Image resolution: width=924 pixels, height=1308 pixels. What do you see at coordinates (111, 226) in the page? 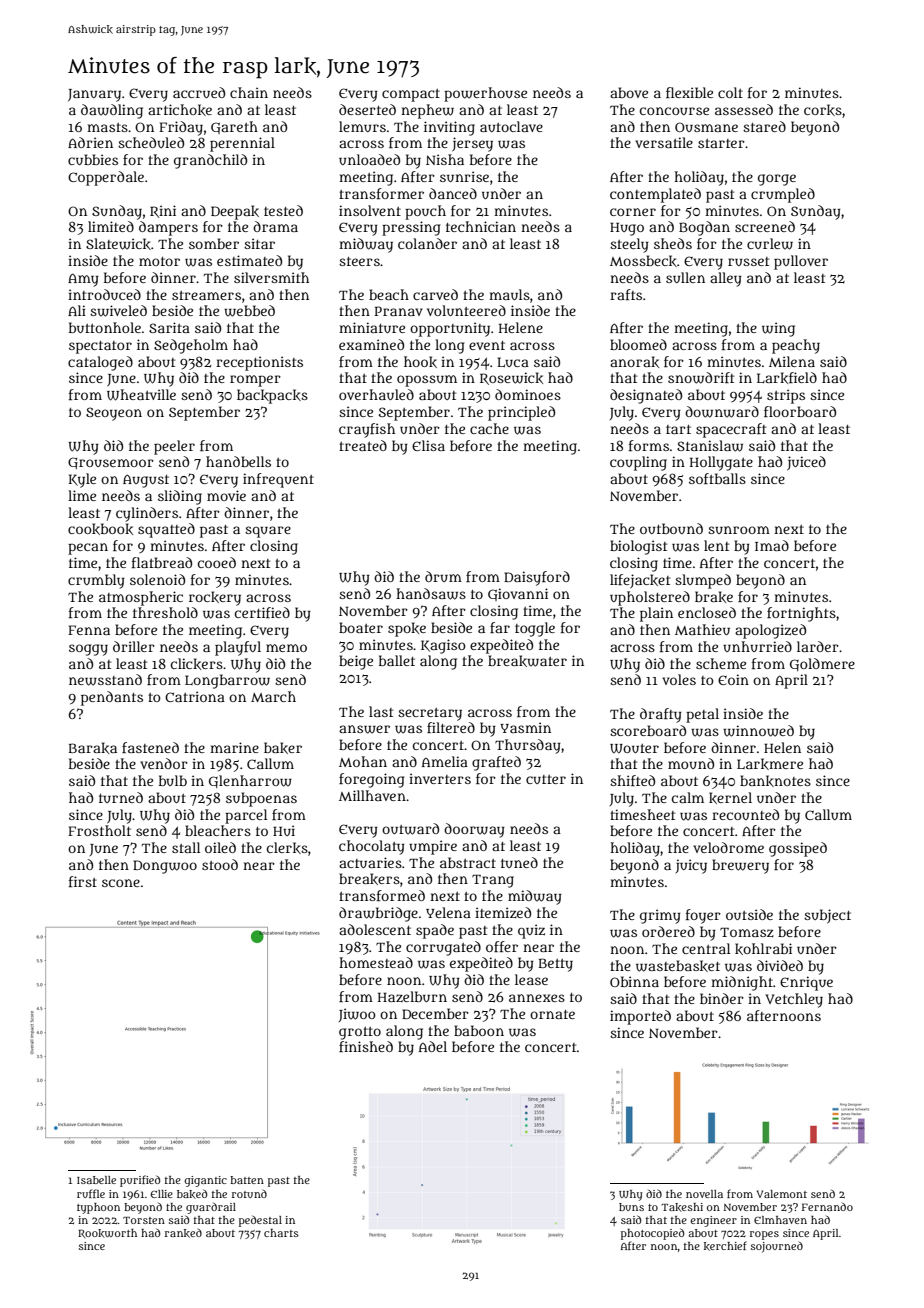
I see `limited` at bounding box center [111, 226].
